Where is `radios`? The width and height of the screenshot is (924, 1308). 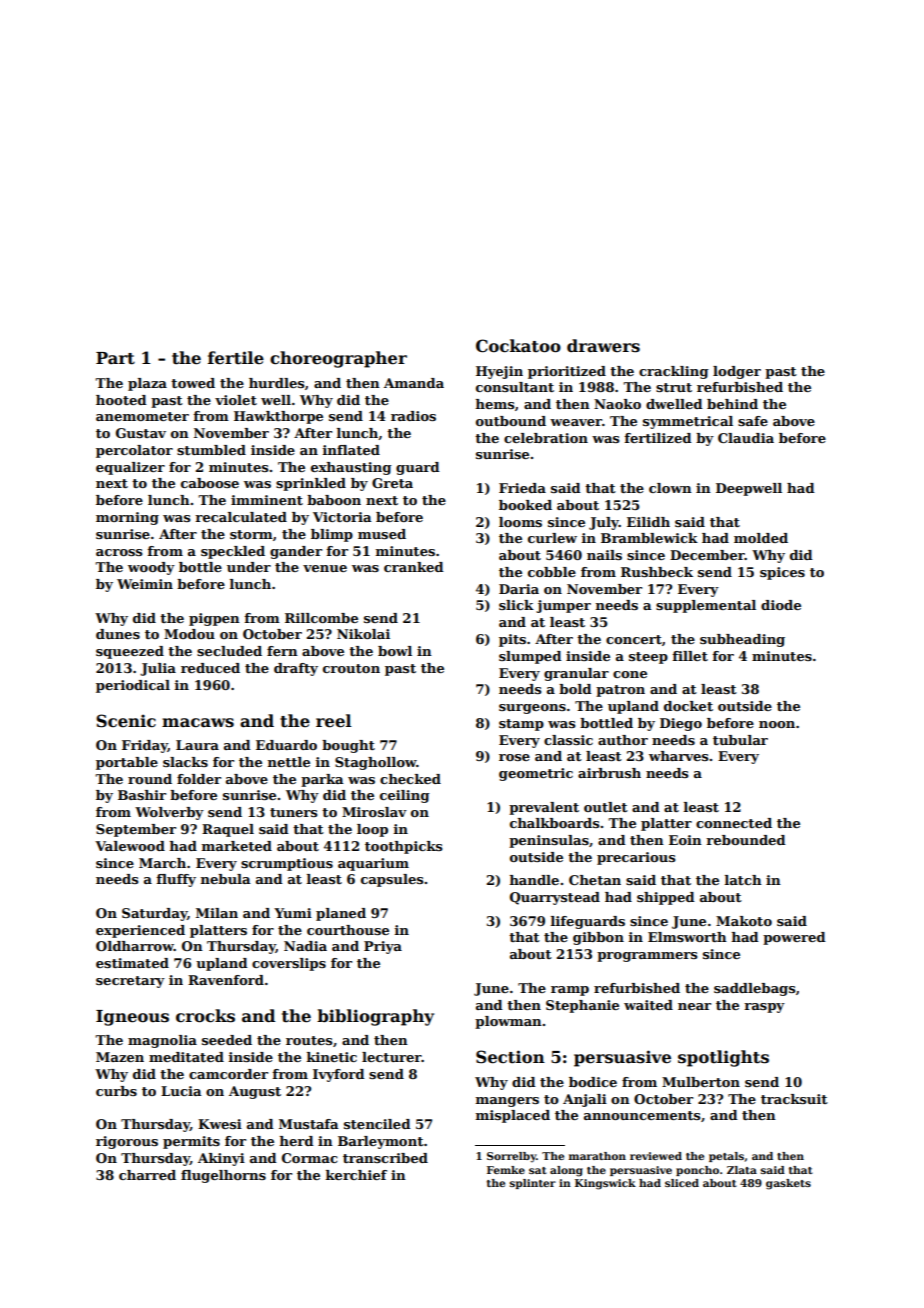 radios is located at coordinates (413, 416).
